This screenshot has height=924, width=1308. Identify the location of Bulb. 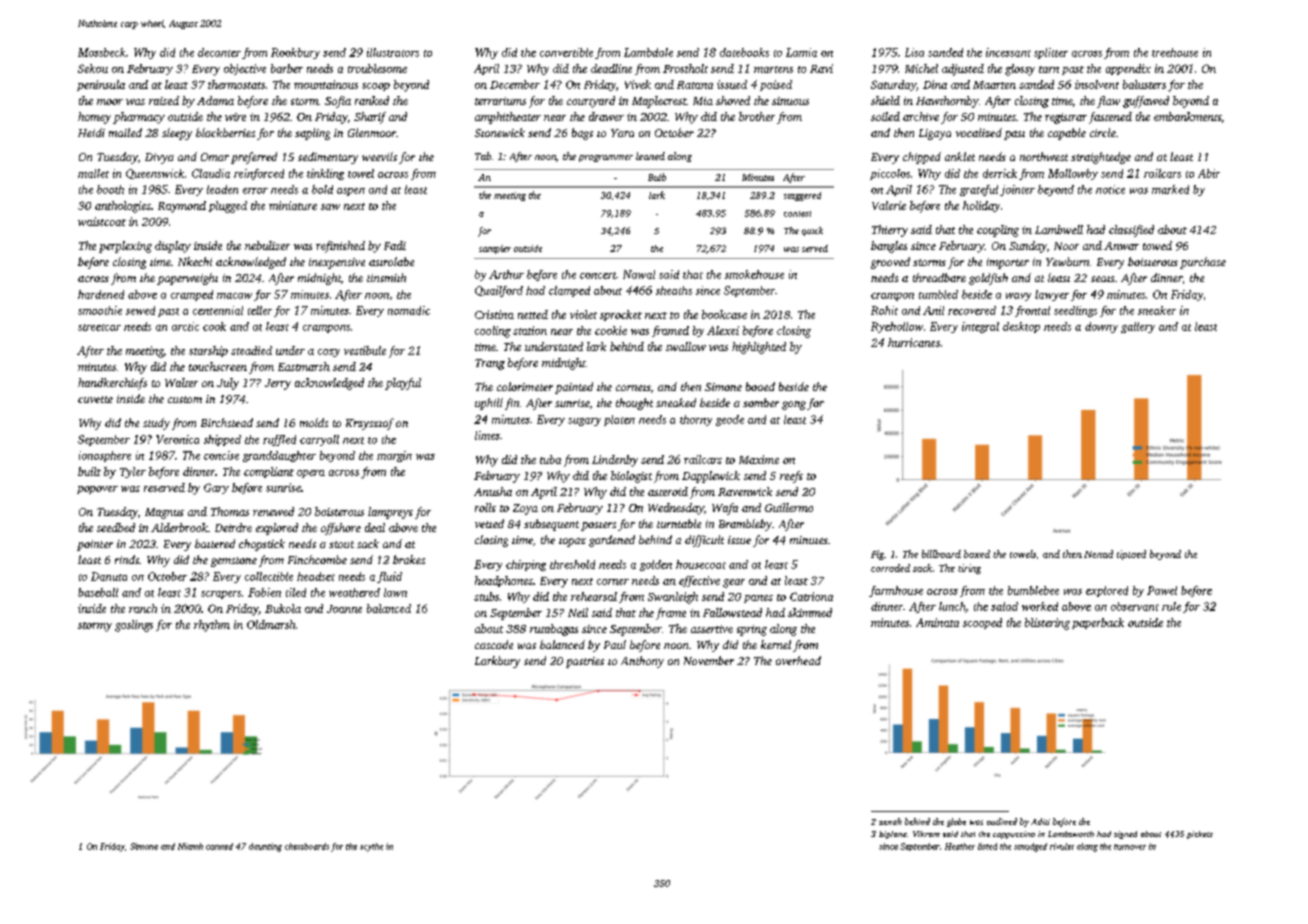
(657, 177).
